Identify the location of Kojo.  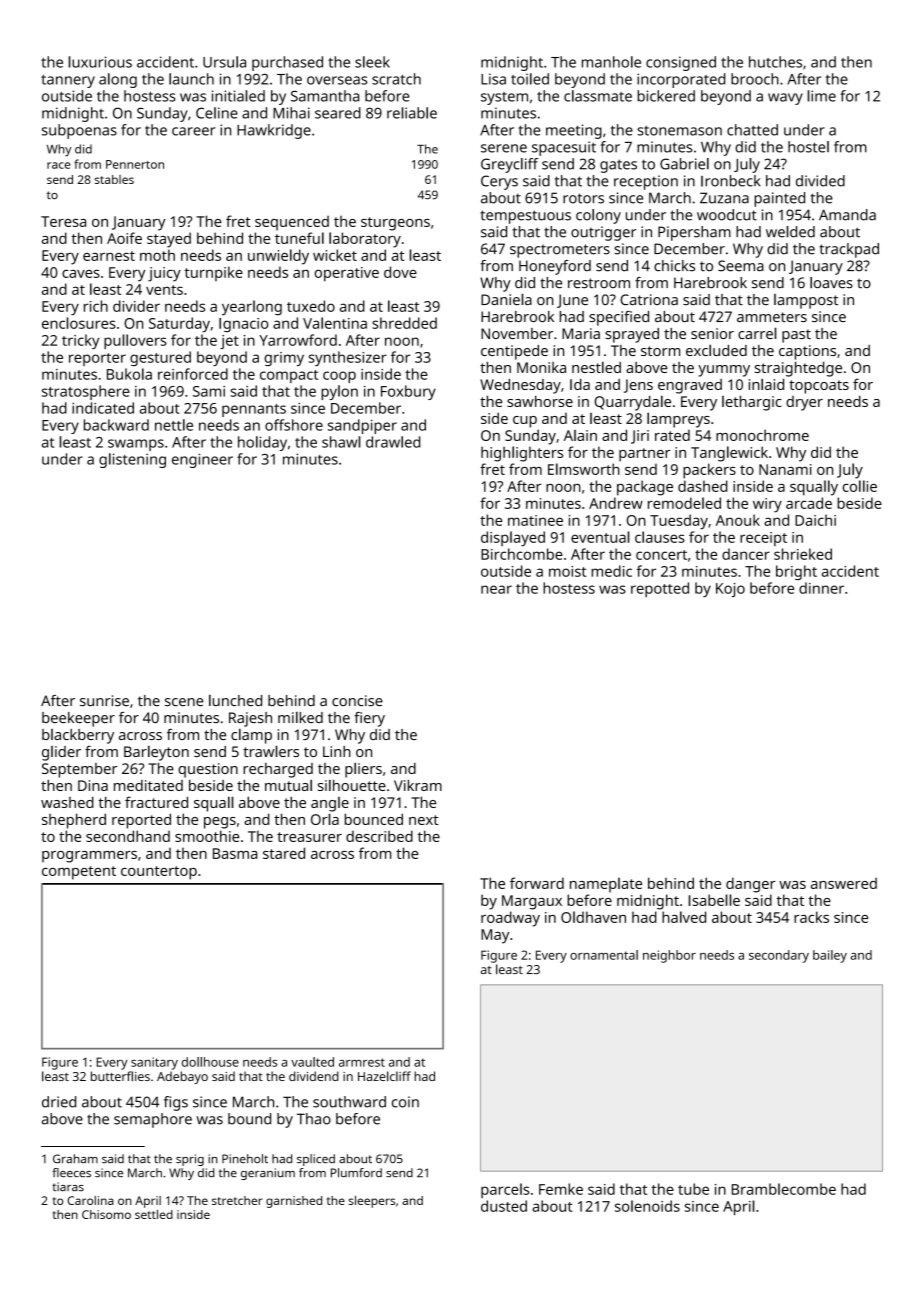
(730, 590).
